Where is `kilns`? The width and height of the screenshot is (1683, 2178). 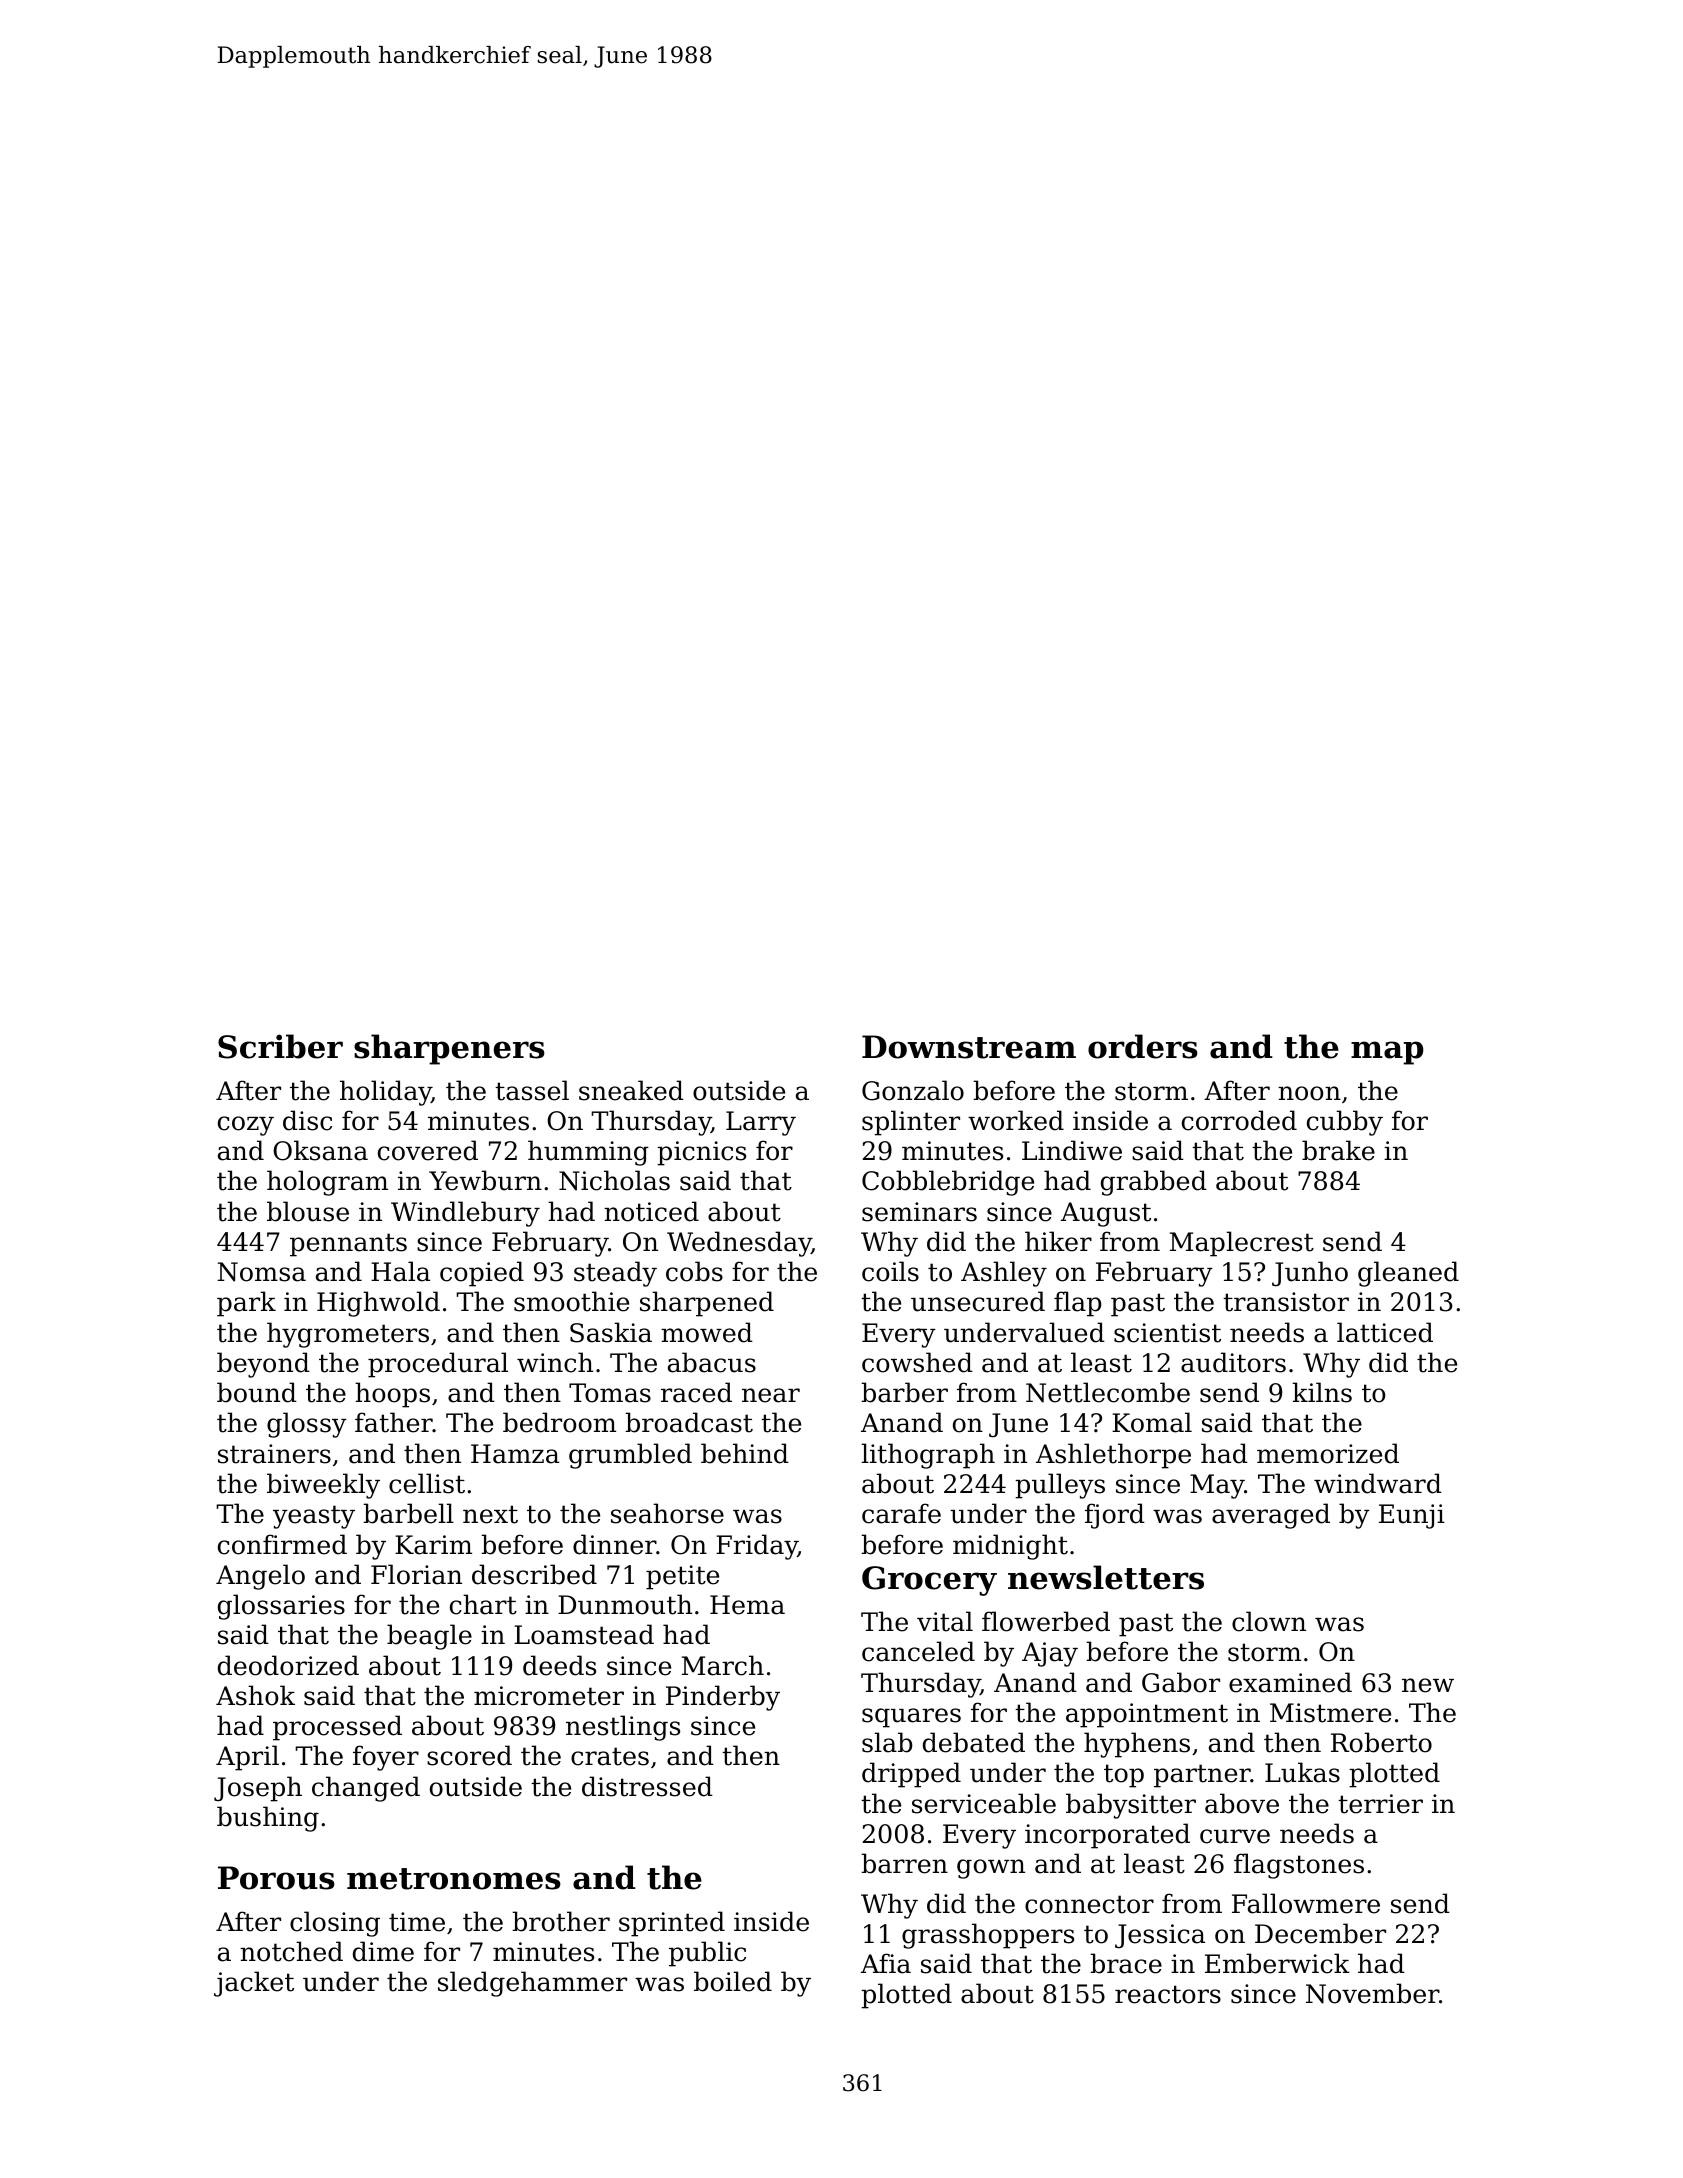
kilns is located at coordinates (1322, 1392).
